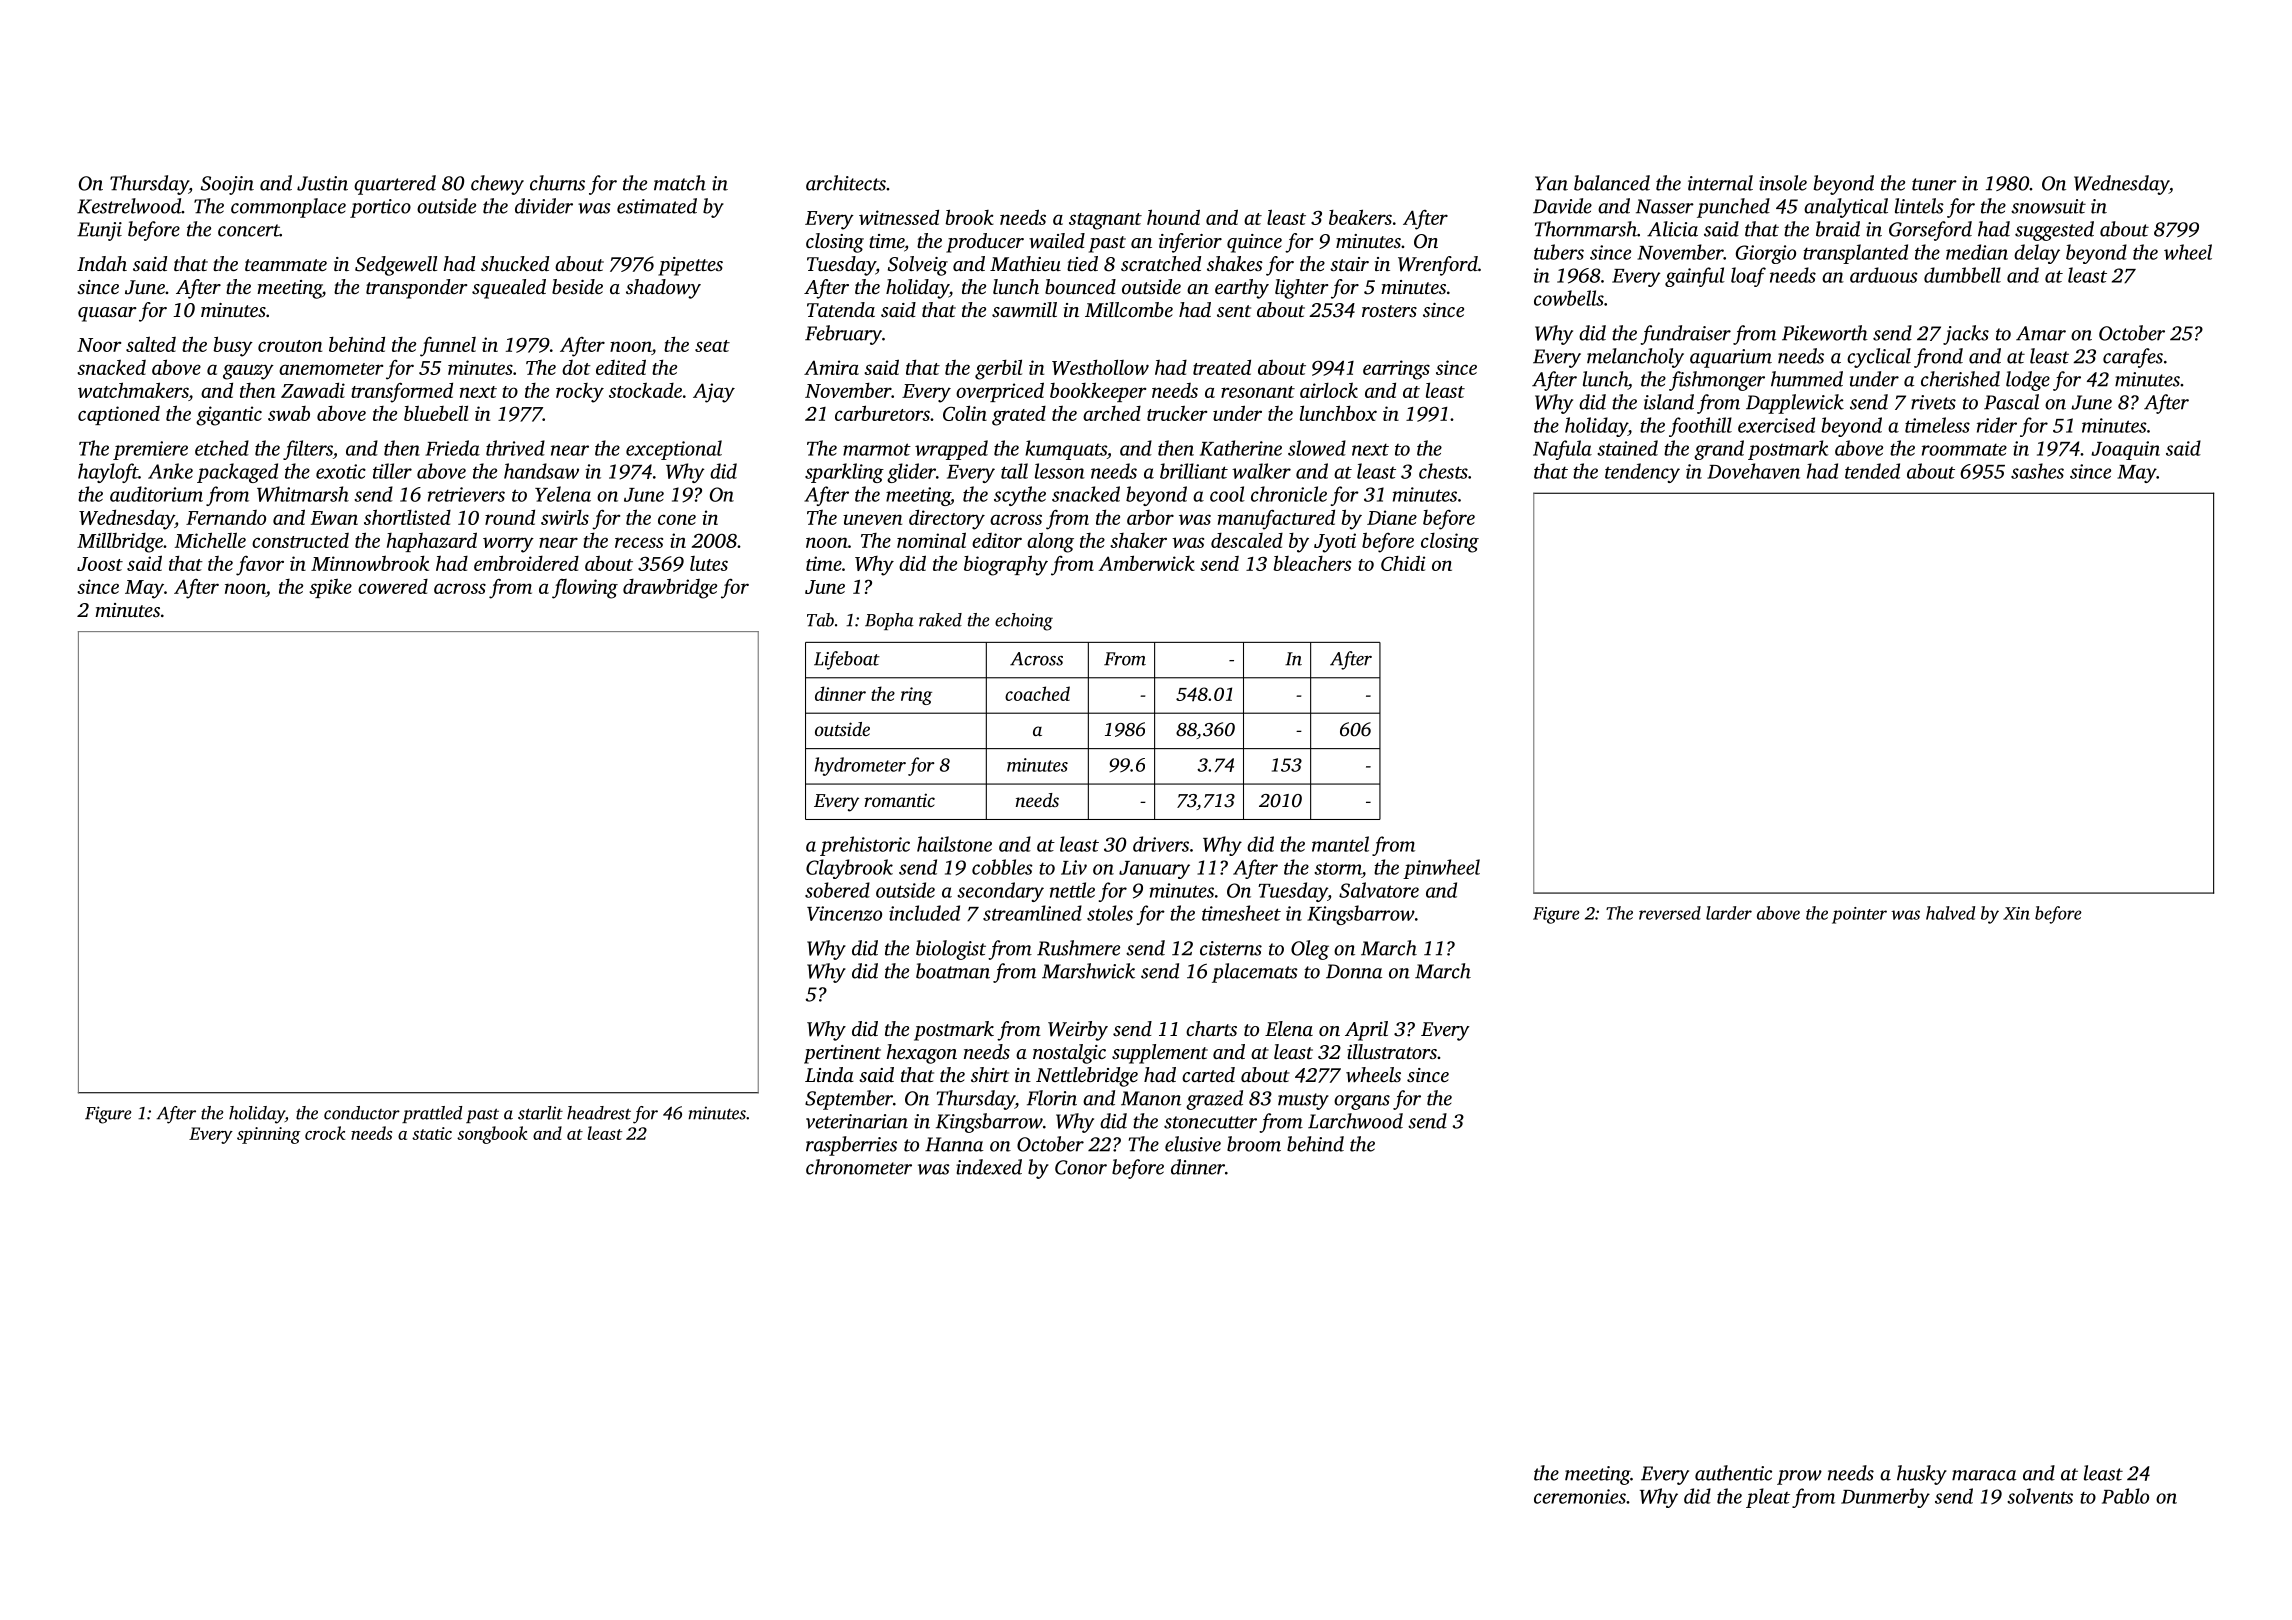 The height and width of the page is (1620, 2292). Describe the element at coordinates (1776, 425) in the page. I see `exercised` at that location.
